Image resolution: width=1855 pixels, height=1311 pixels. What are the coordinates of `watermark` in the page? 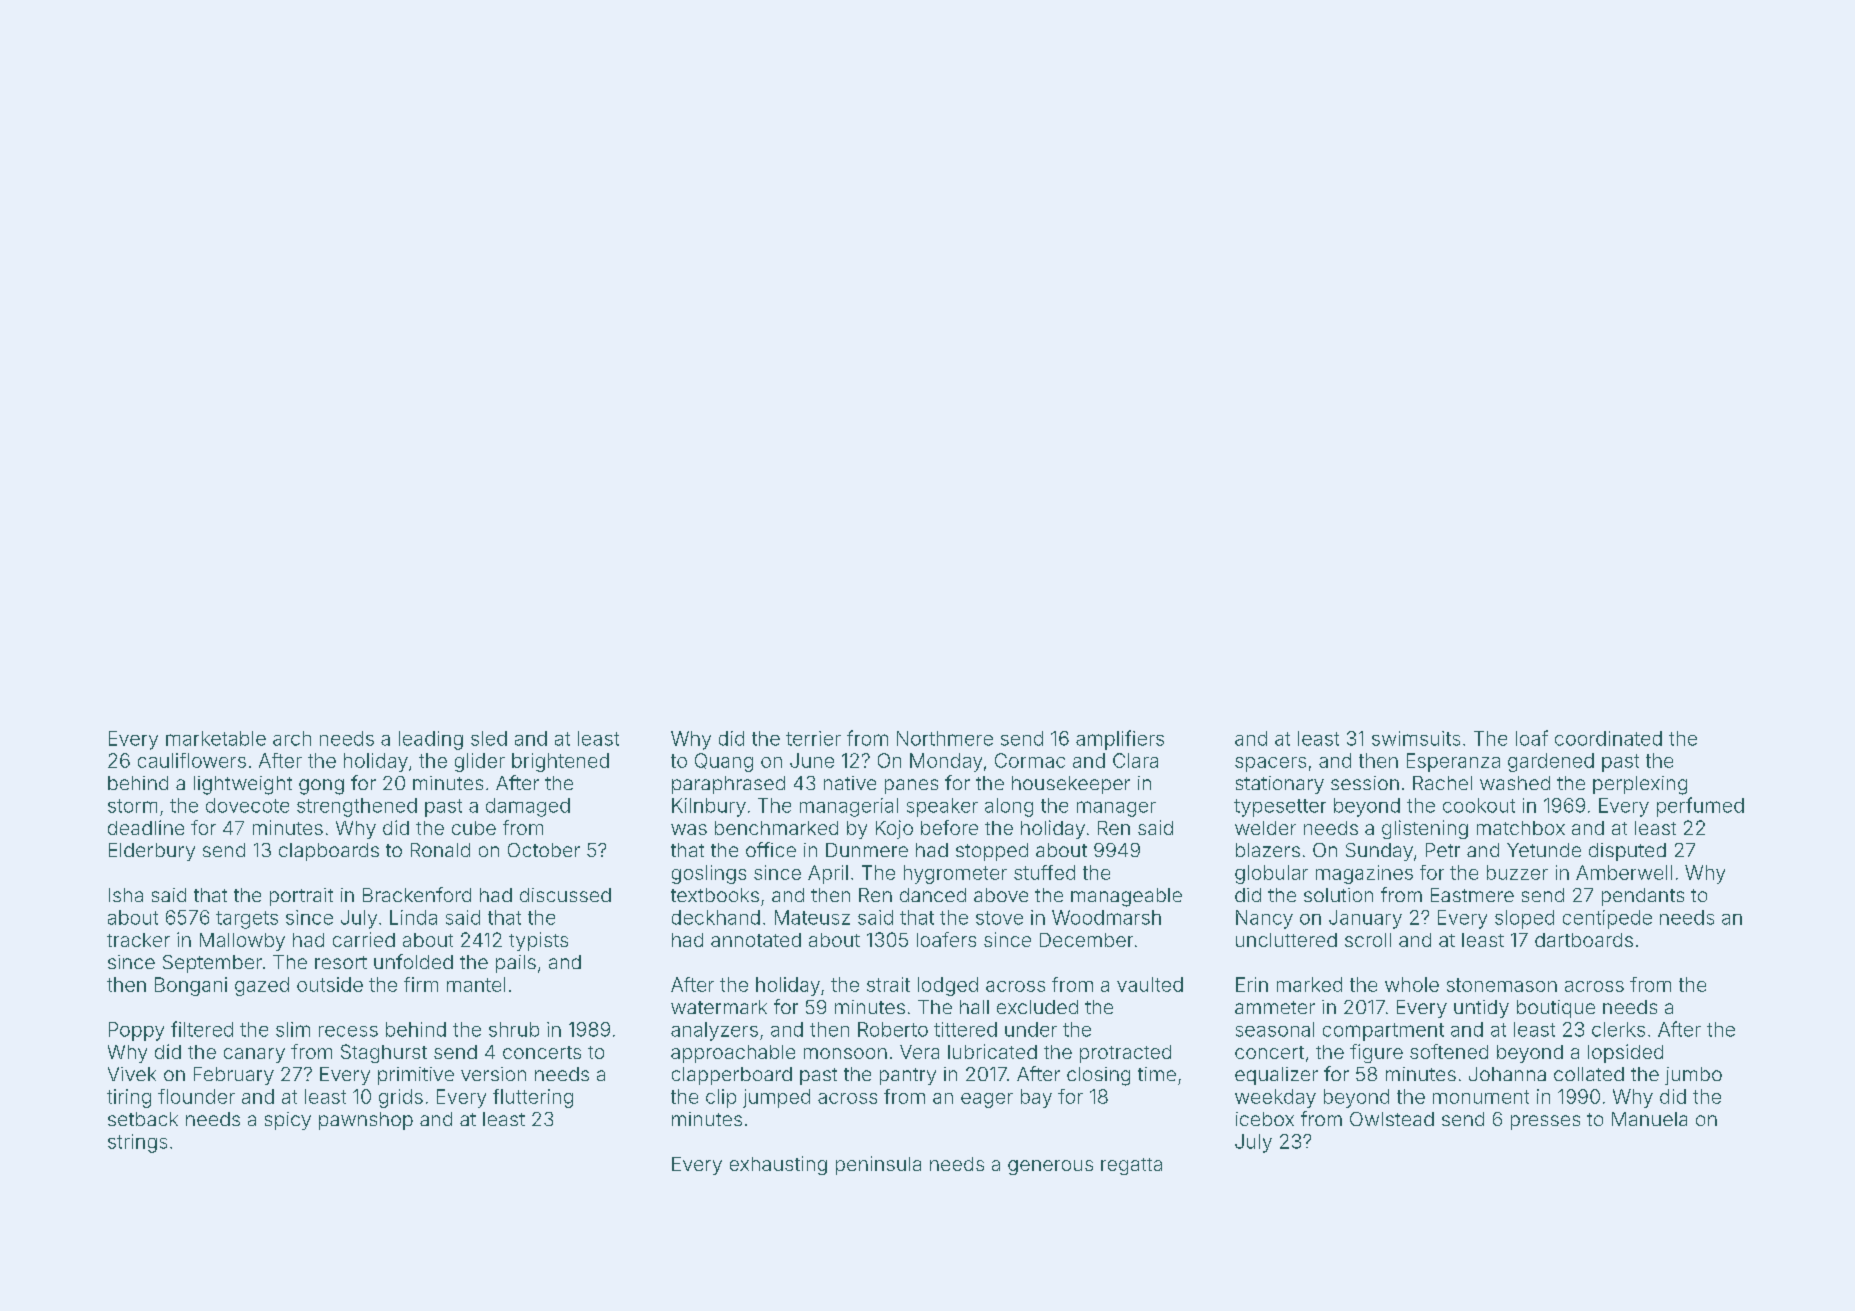 It's located at (719, 1007).
